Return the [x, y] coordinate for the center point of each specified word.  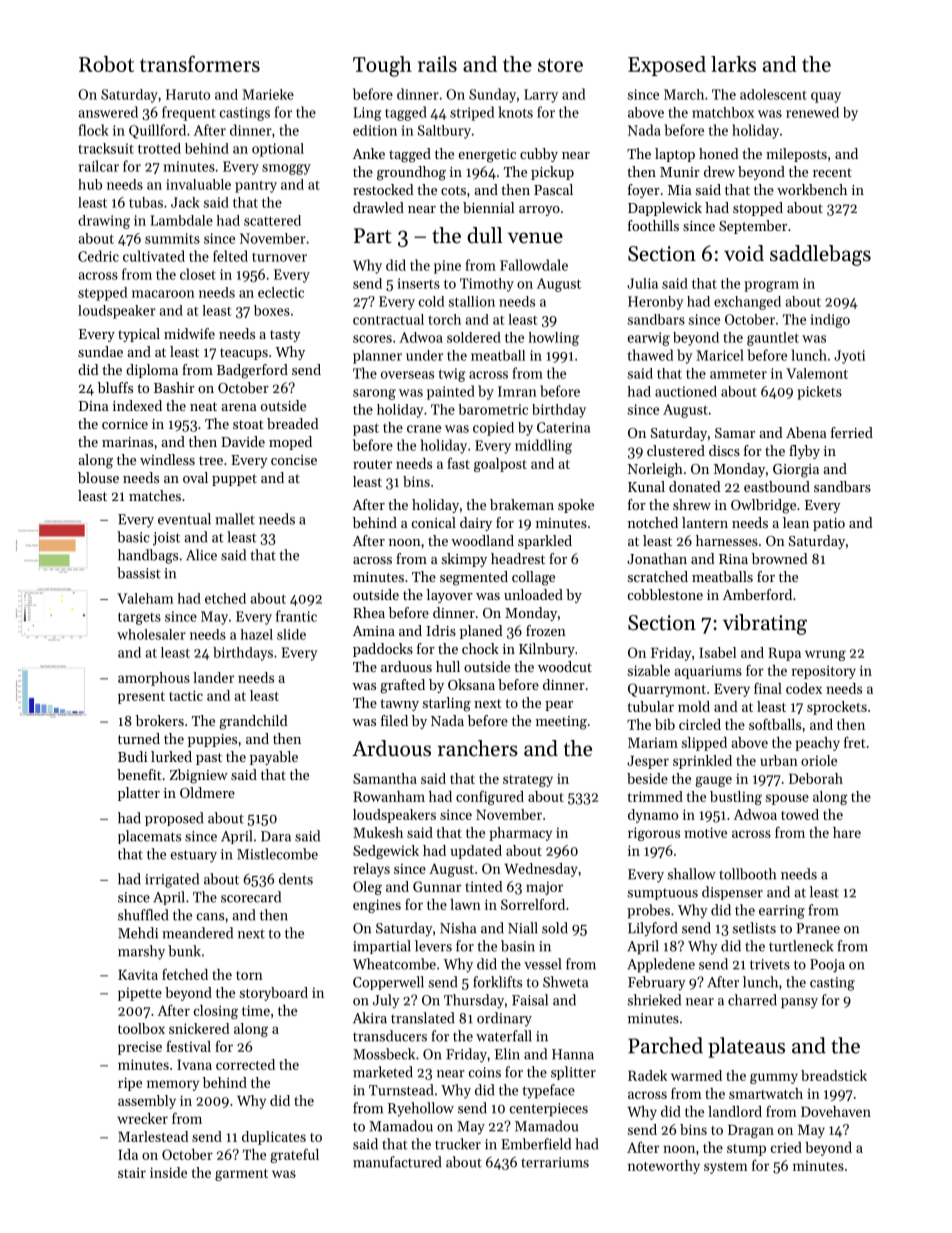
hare [847, 832]
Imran [517, 391]
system [726, 1168]
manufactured [397, 1162]
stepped [102, 294]
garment [241, 1175]
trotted [159, 148]
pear [559, 706]
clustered [676, 450]
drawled [378, 207]
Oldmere [207, 792]
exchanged [747, 303]
